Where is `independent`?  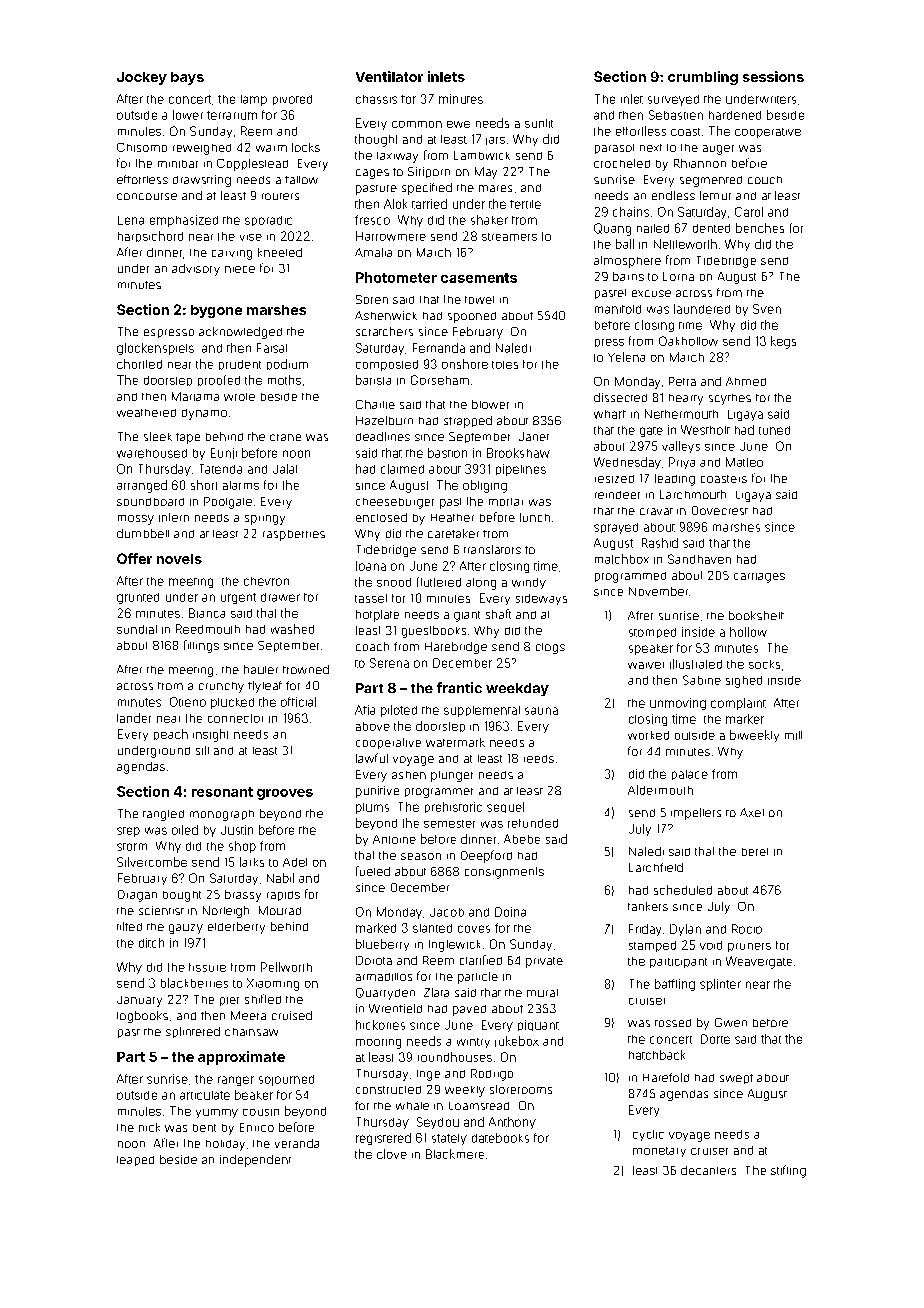
independent is located at coordinates (255, 1161).
